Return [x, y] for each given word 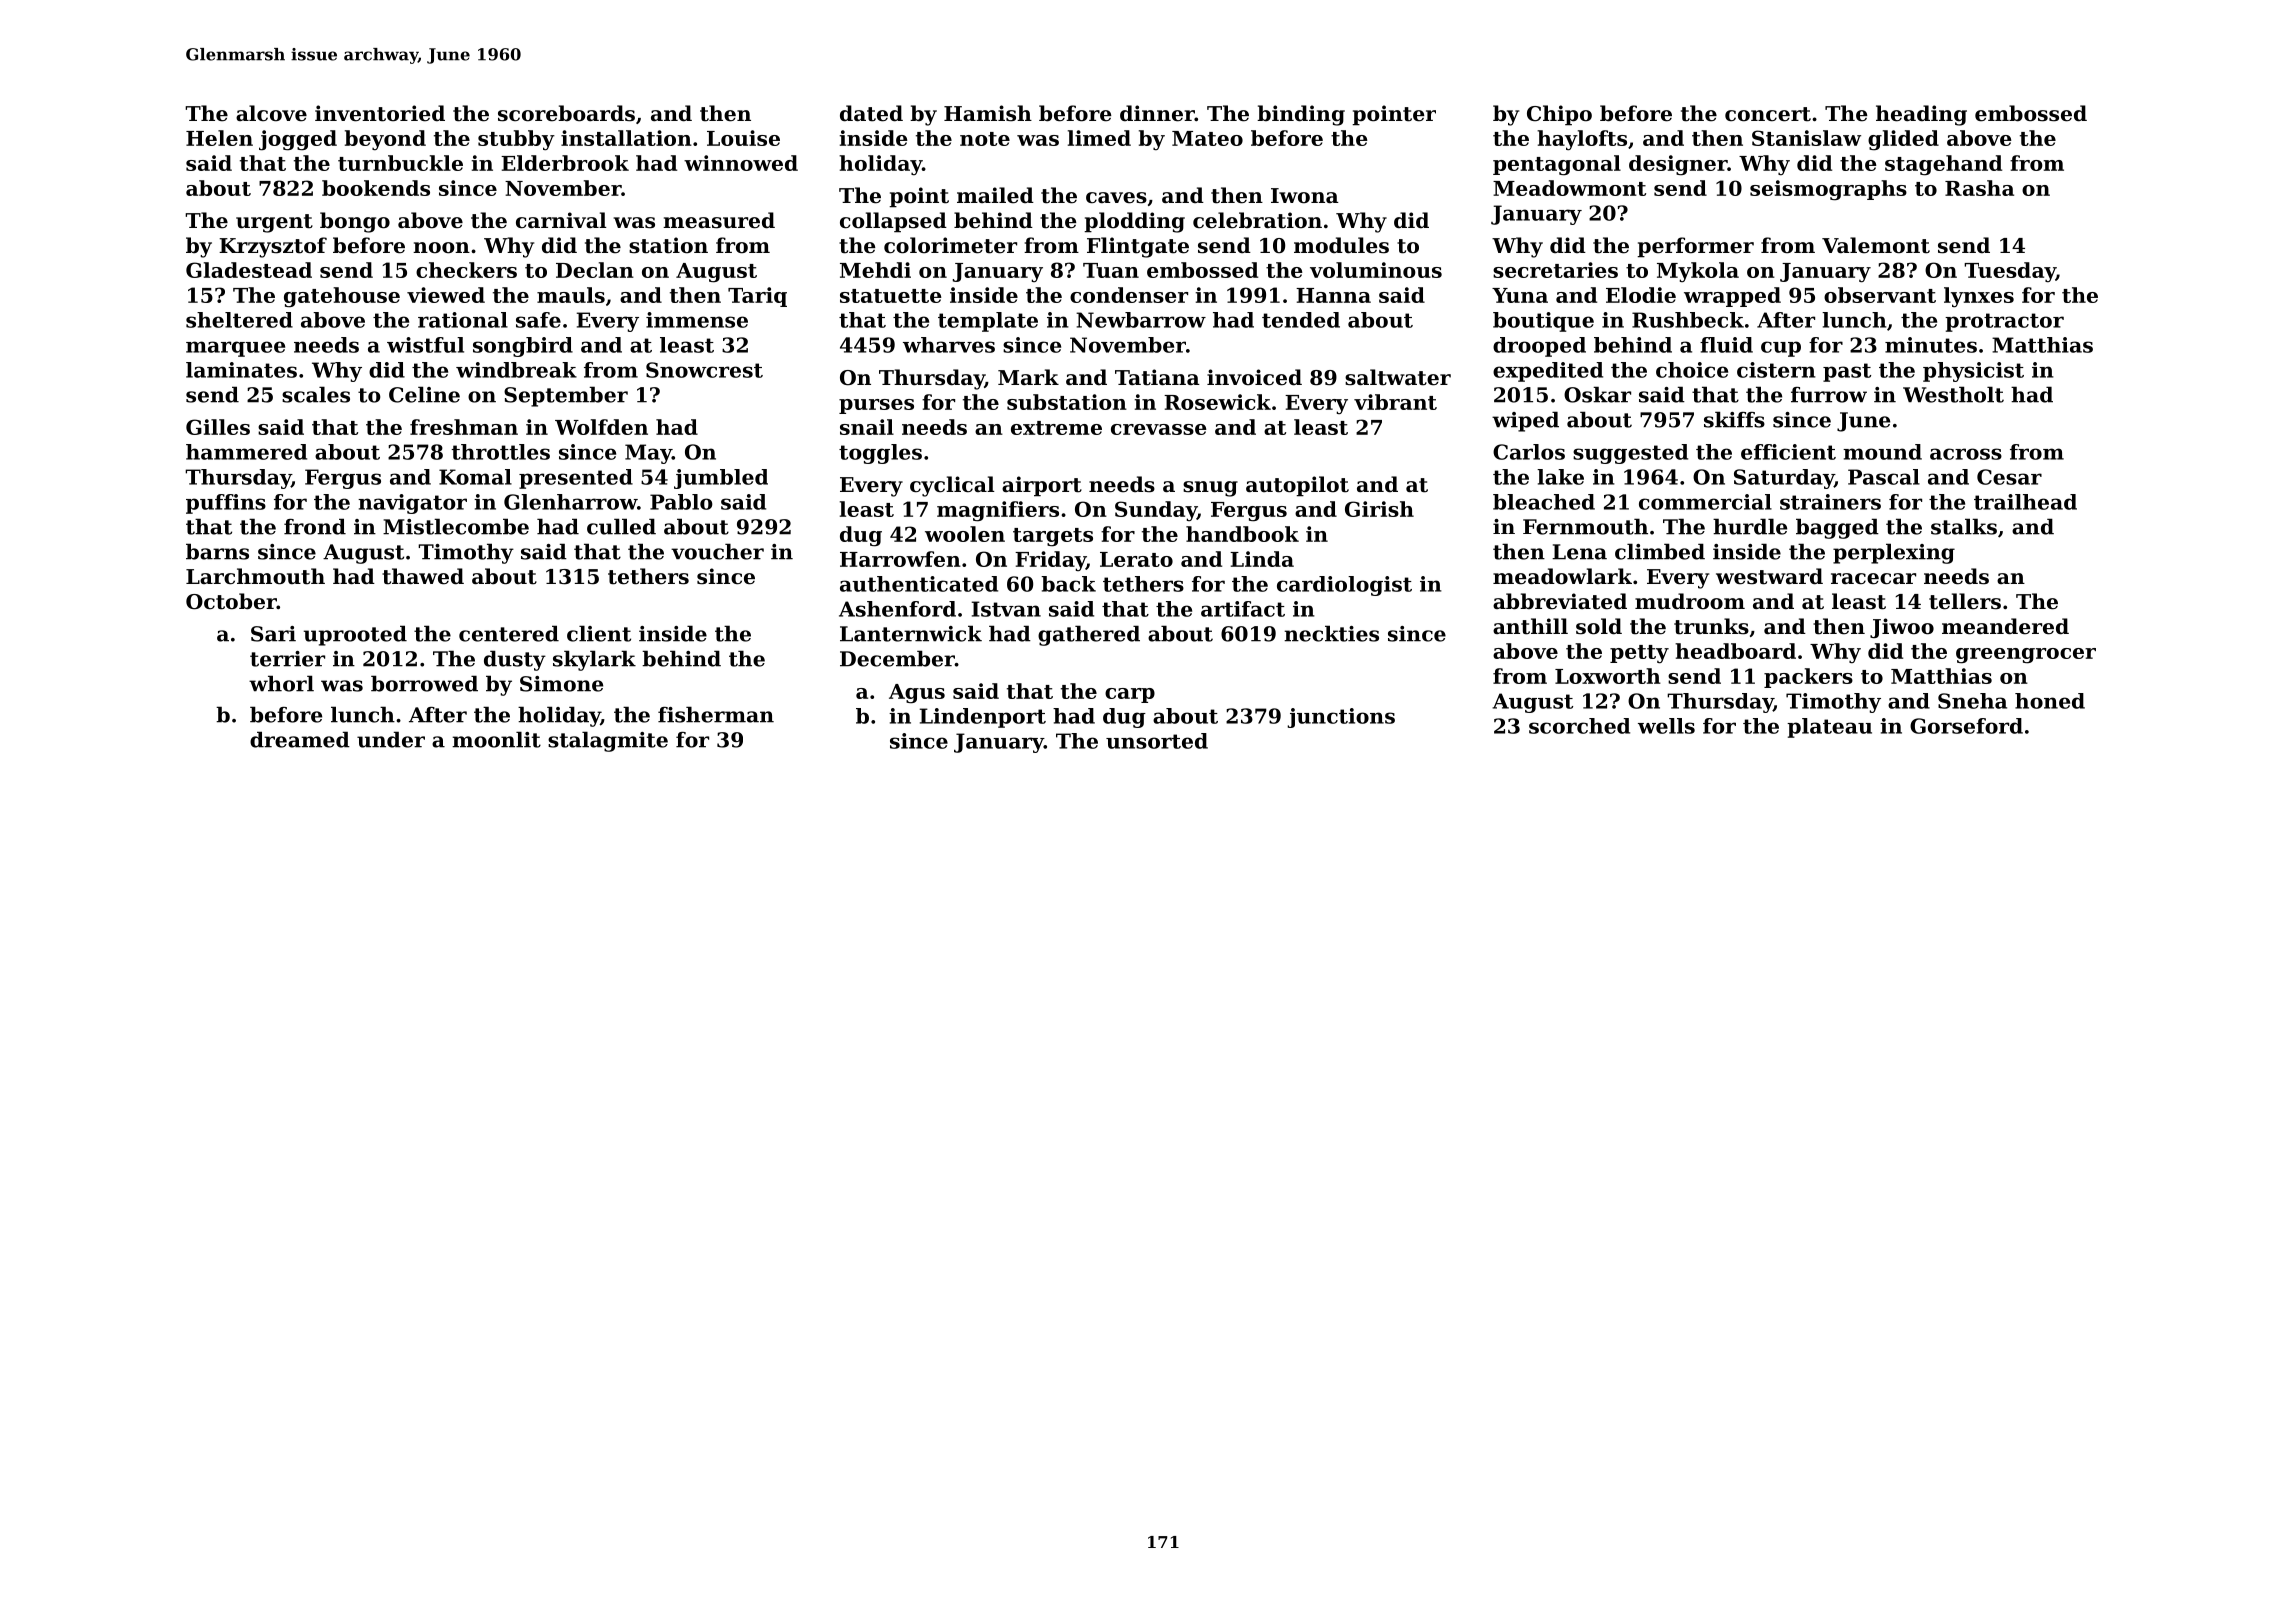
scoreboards [566, 113]
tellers [1965, 601]
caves [1116, 198]
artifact [1243, 609]
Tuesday [2010, 272]
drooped [1539, 347]
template [988, 322]
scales [316, 394]
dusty [515, 660]
